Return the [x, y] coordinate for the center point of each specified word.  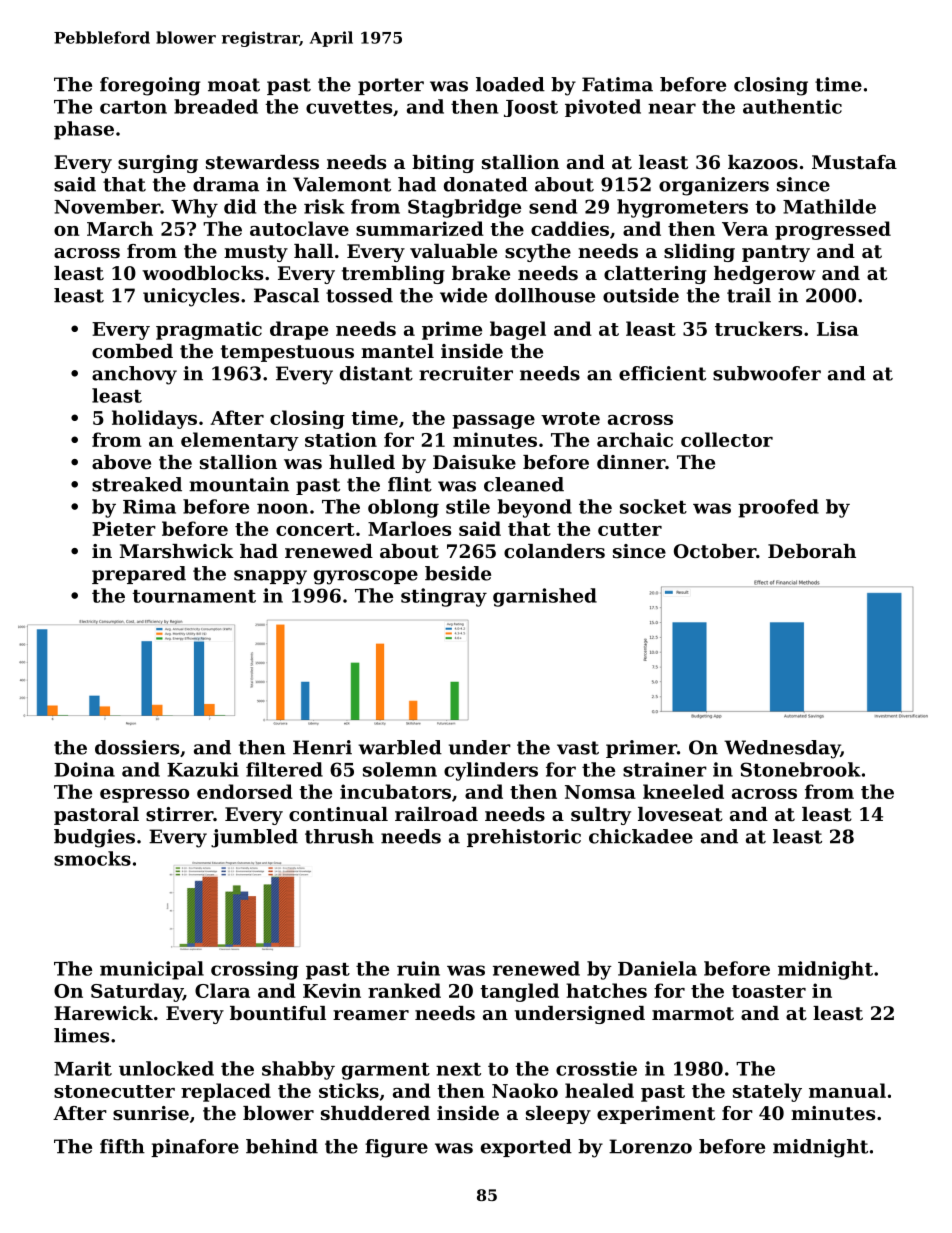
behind [282, 1146]
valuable [453, 251]
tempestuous [287, 353]
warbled [400, 747]
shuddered [375, 1113]
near [672, 108]
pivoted [603, 108]
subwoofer [767, 373]
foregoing [150, 86]
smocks [92, 858]
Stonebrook [801, 769]
